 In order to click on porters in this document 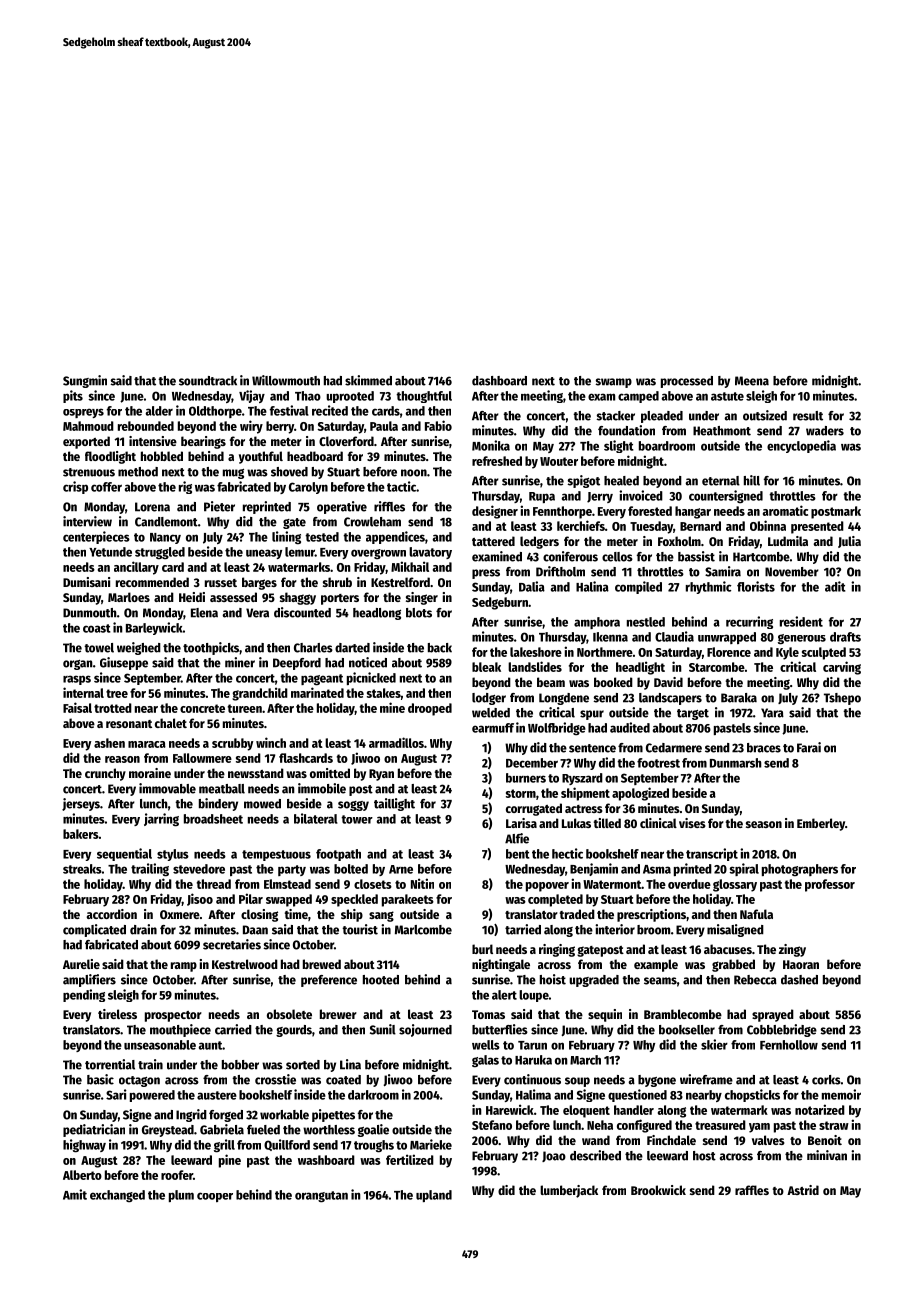, I will do `click(340, 599)`.
